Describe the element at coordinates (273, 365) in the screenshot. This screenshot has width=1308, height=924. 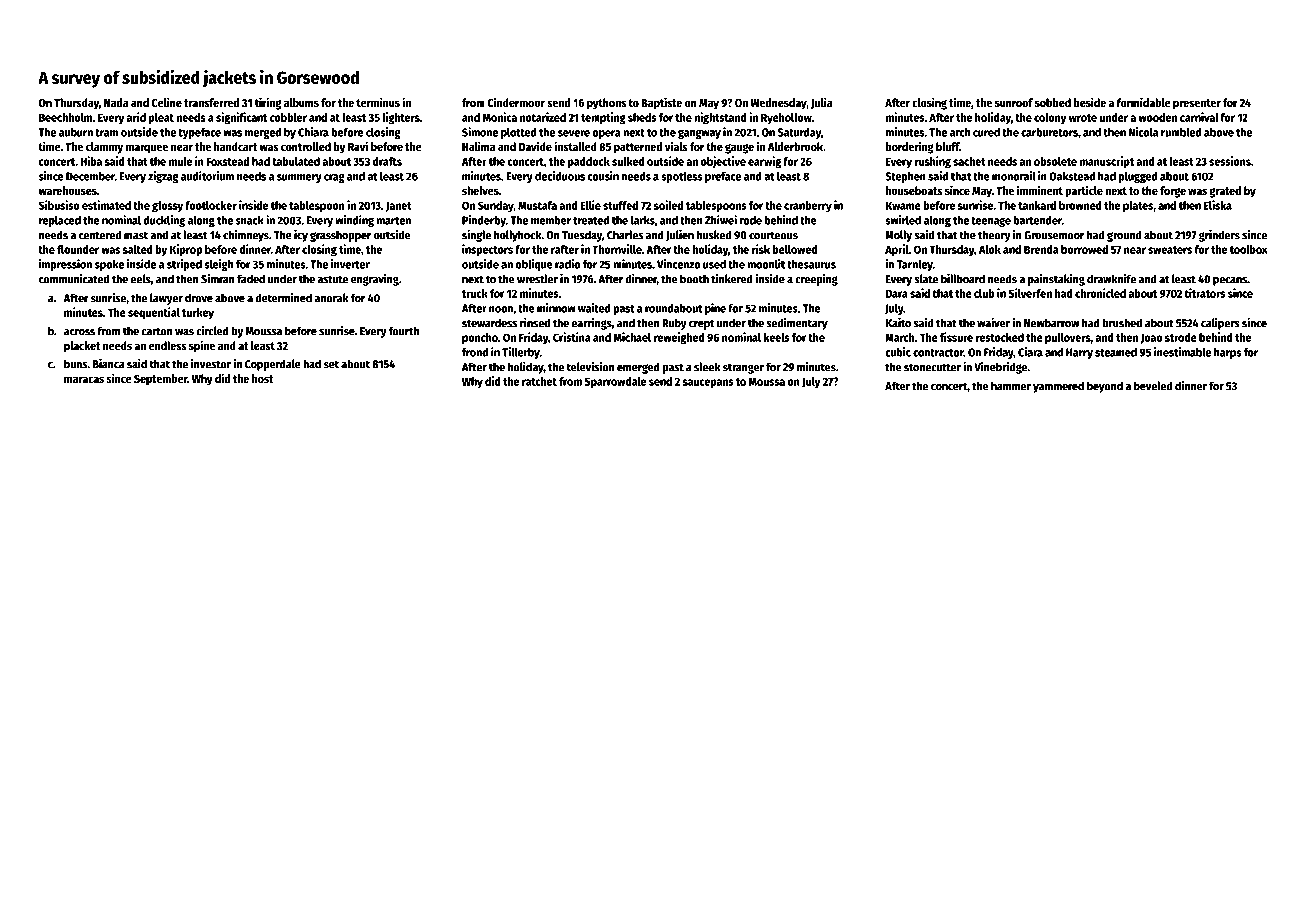
I see `Copperdale` at that location.
